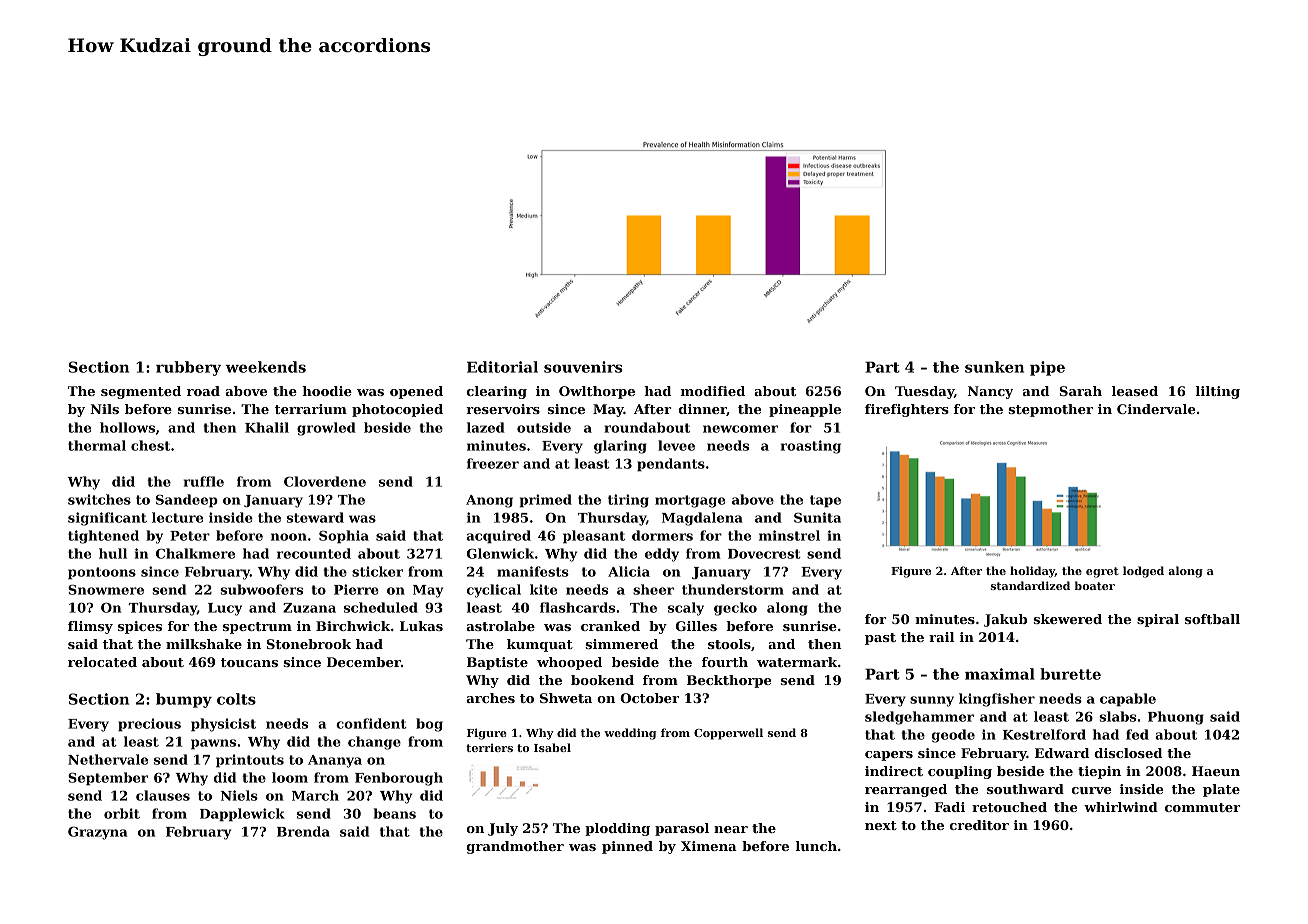  I want to click on leased, so click(1135, 391).
